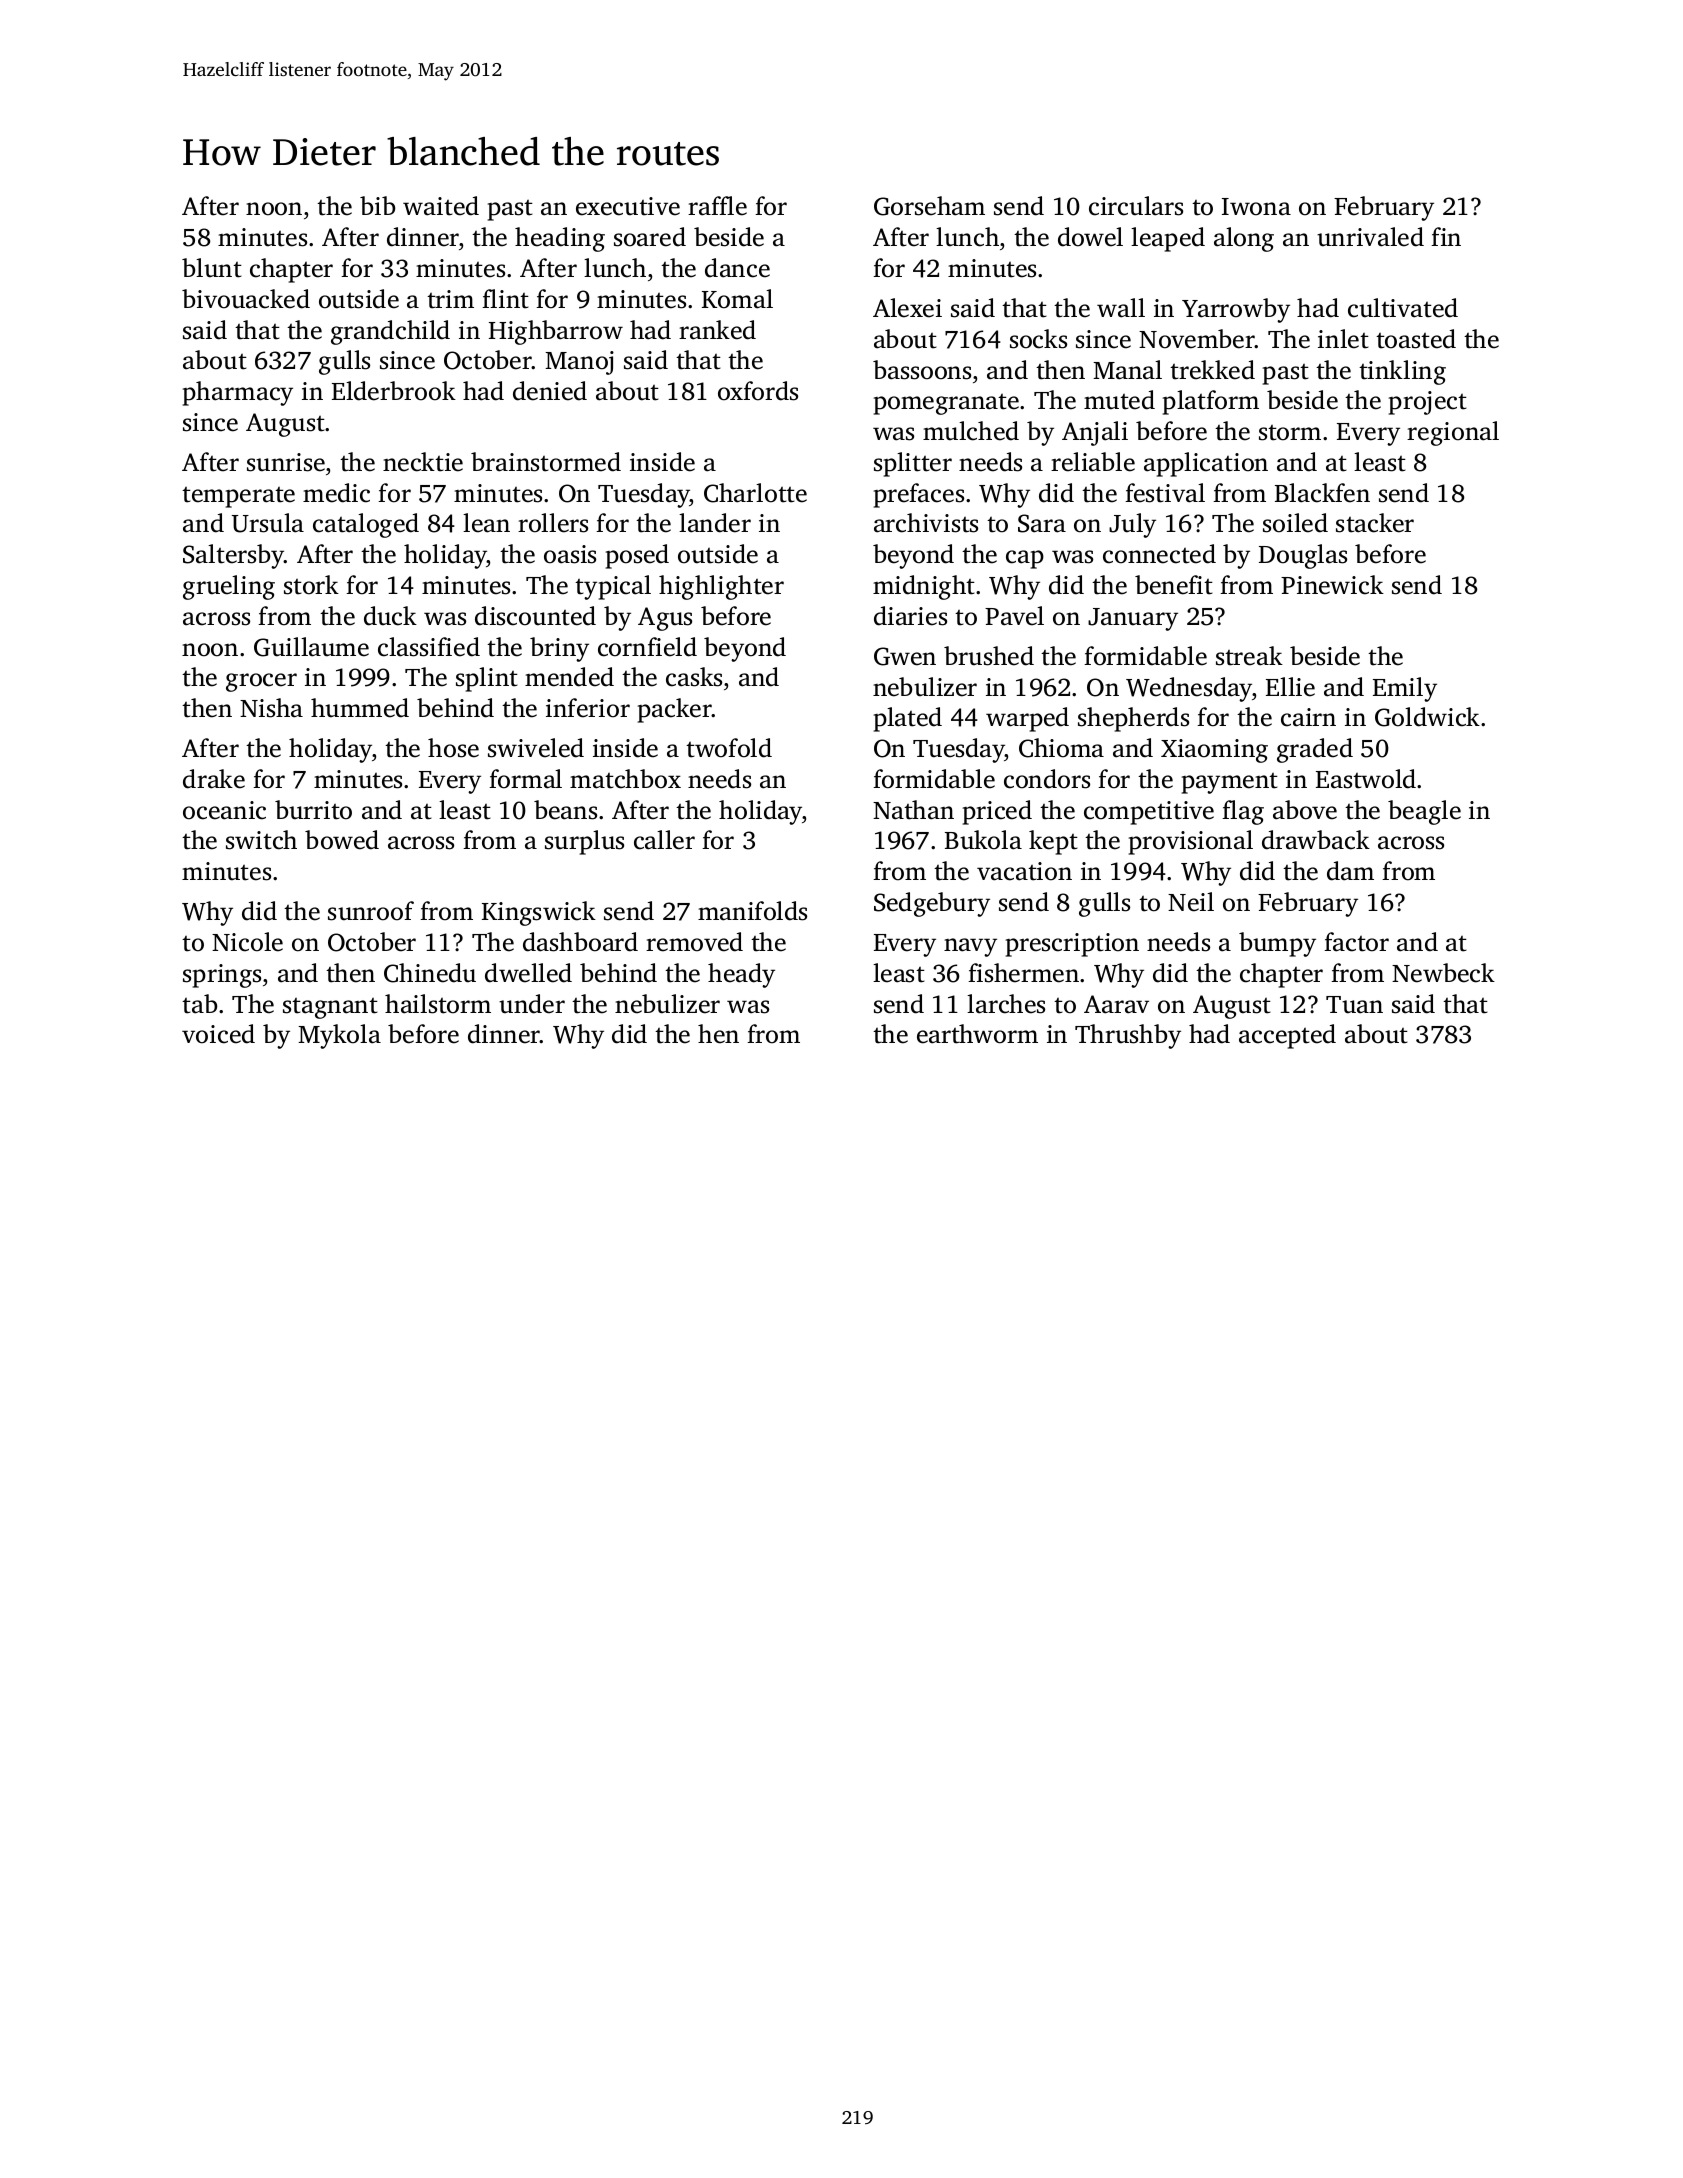 This page has height=2178, width=1683. I want to click on waited, so click(441, 206).
